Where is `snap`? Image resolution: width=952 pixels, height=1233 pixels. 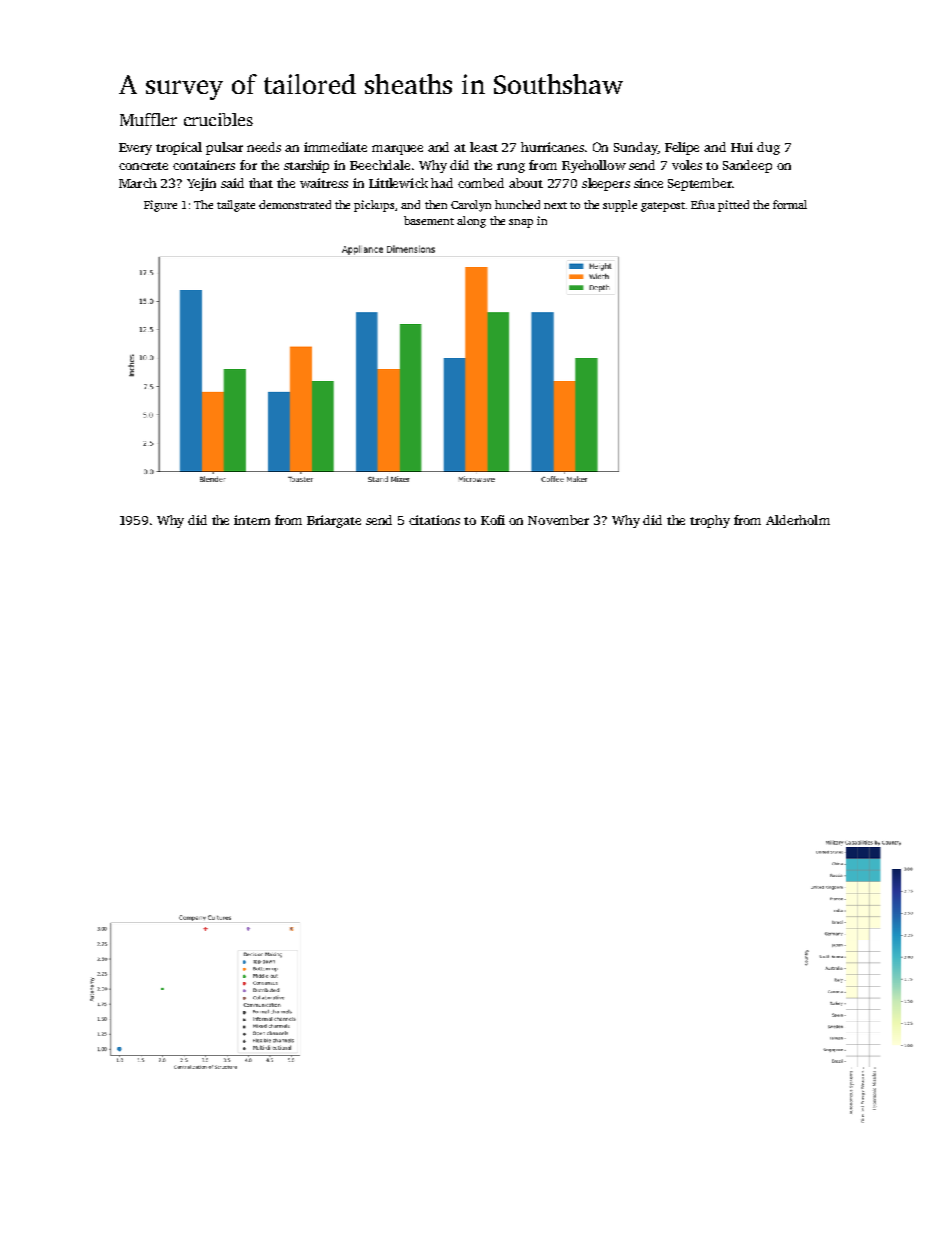 snap is located at coordinates (521, 223).
